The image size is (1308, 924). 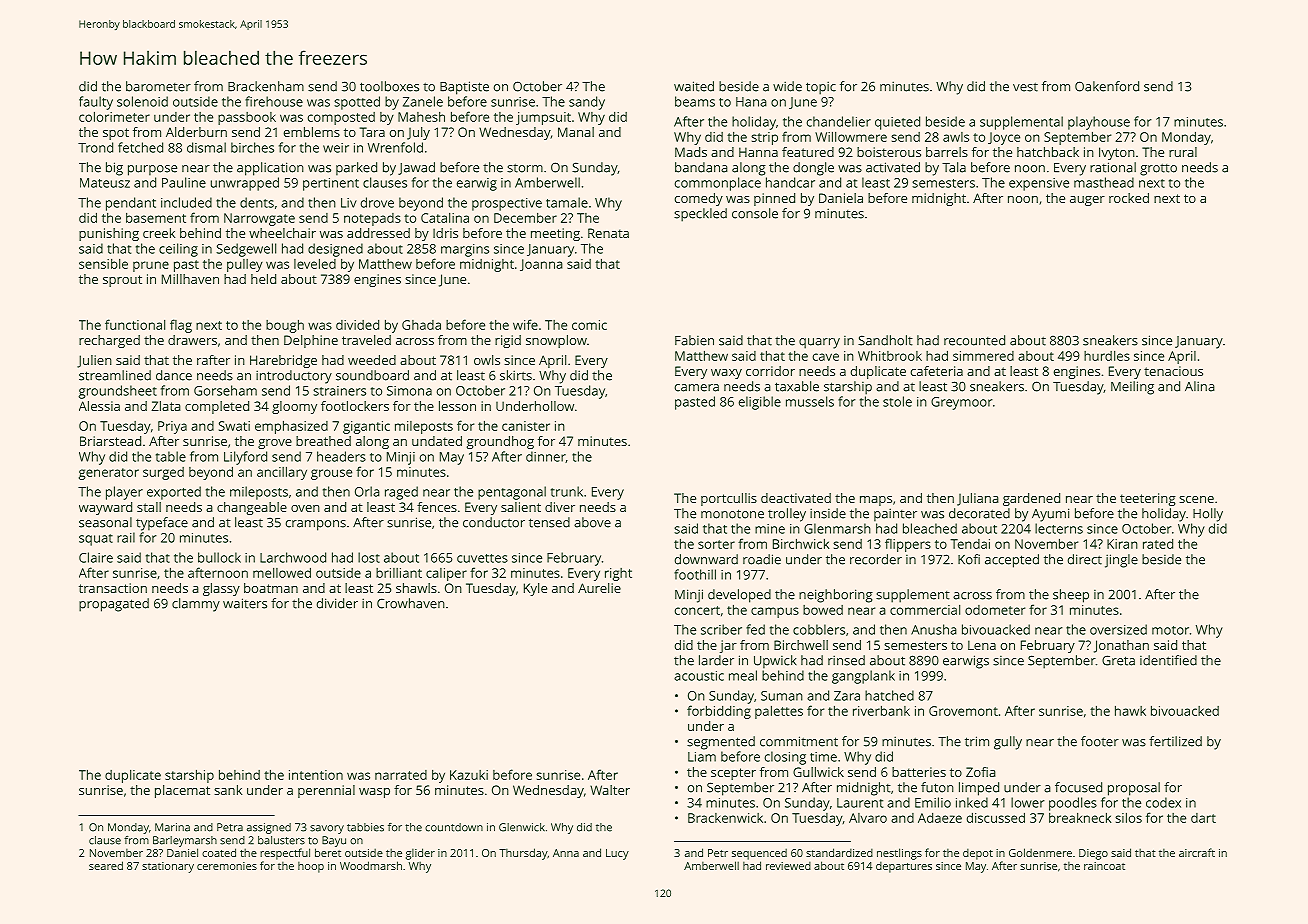 What do you see at coordinates (567, 202) in the screenshot?
I see `tamale` at bounding box center [567, 202].
